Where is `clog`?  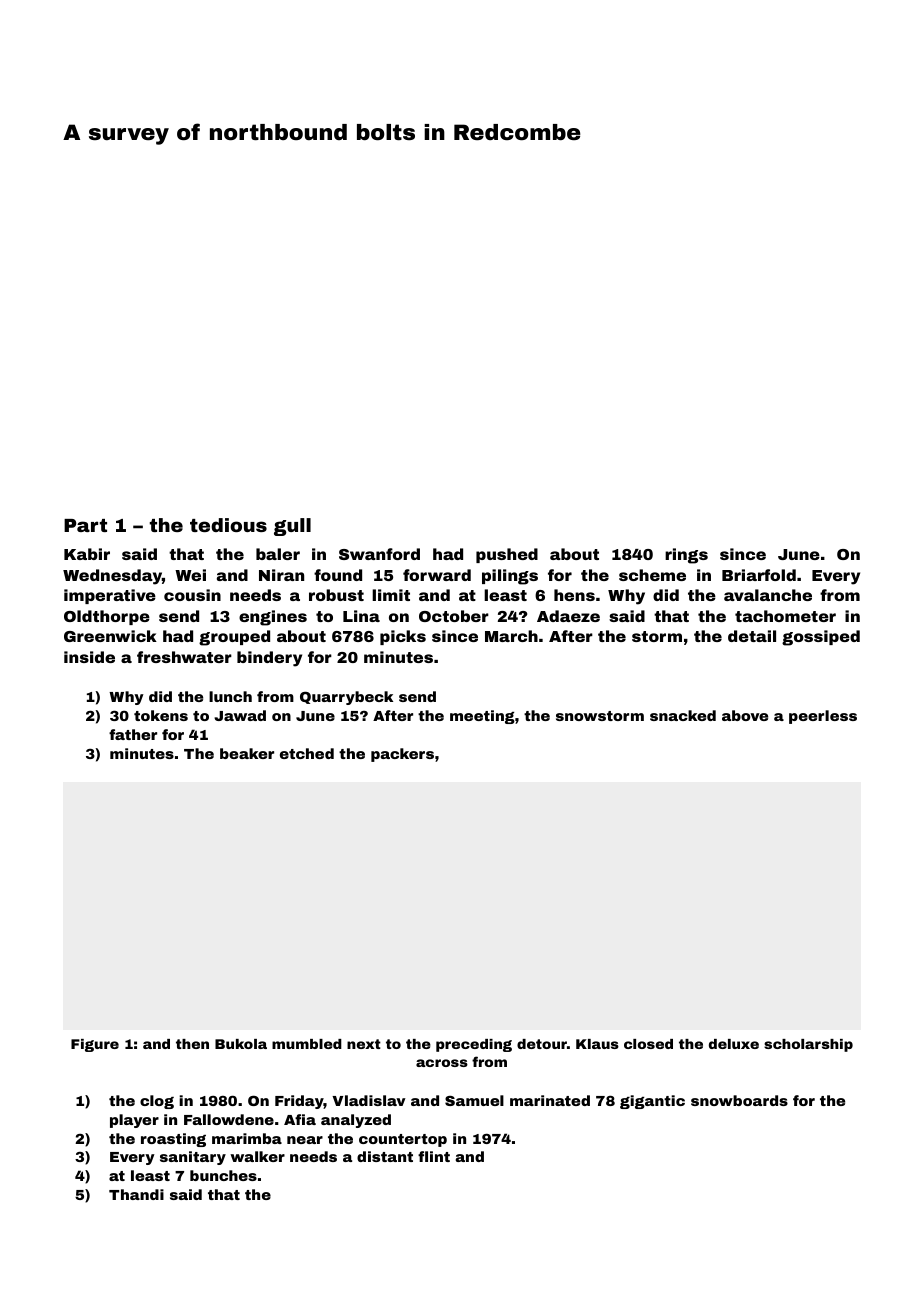 clog is located at coordinates (157, 1102).
